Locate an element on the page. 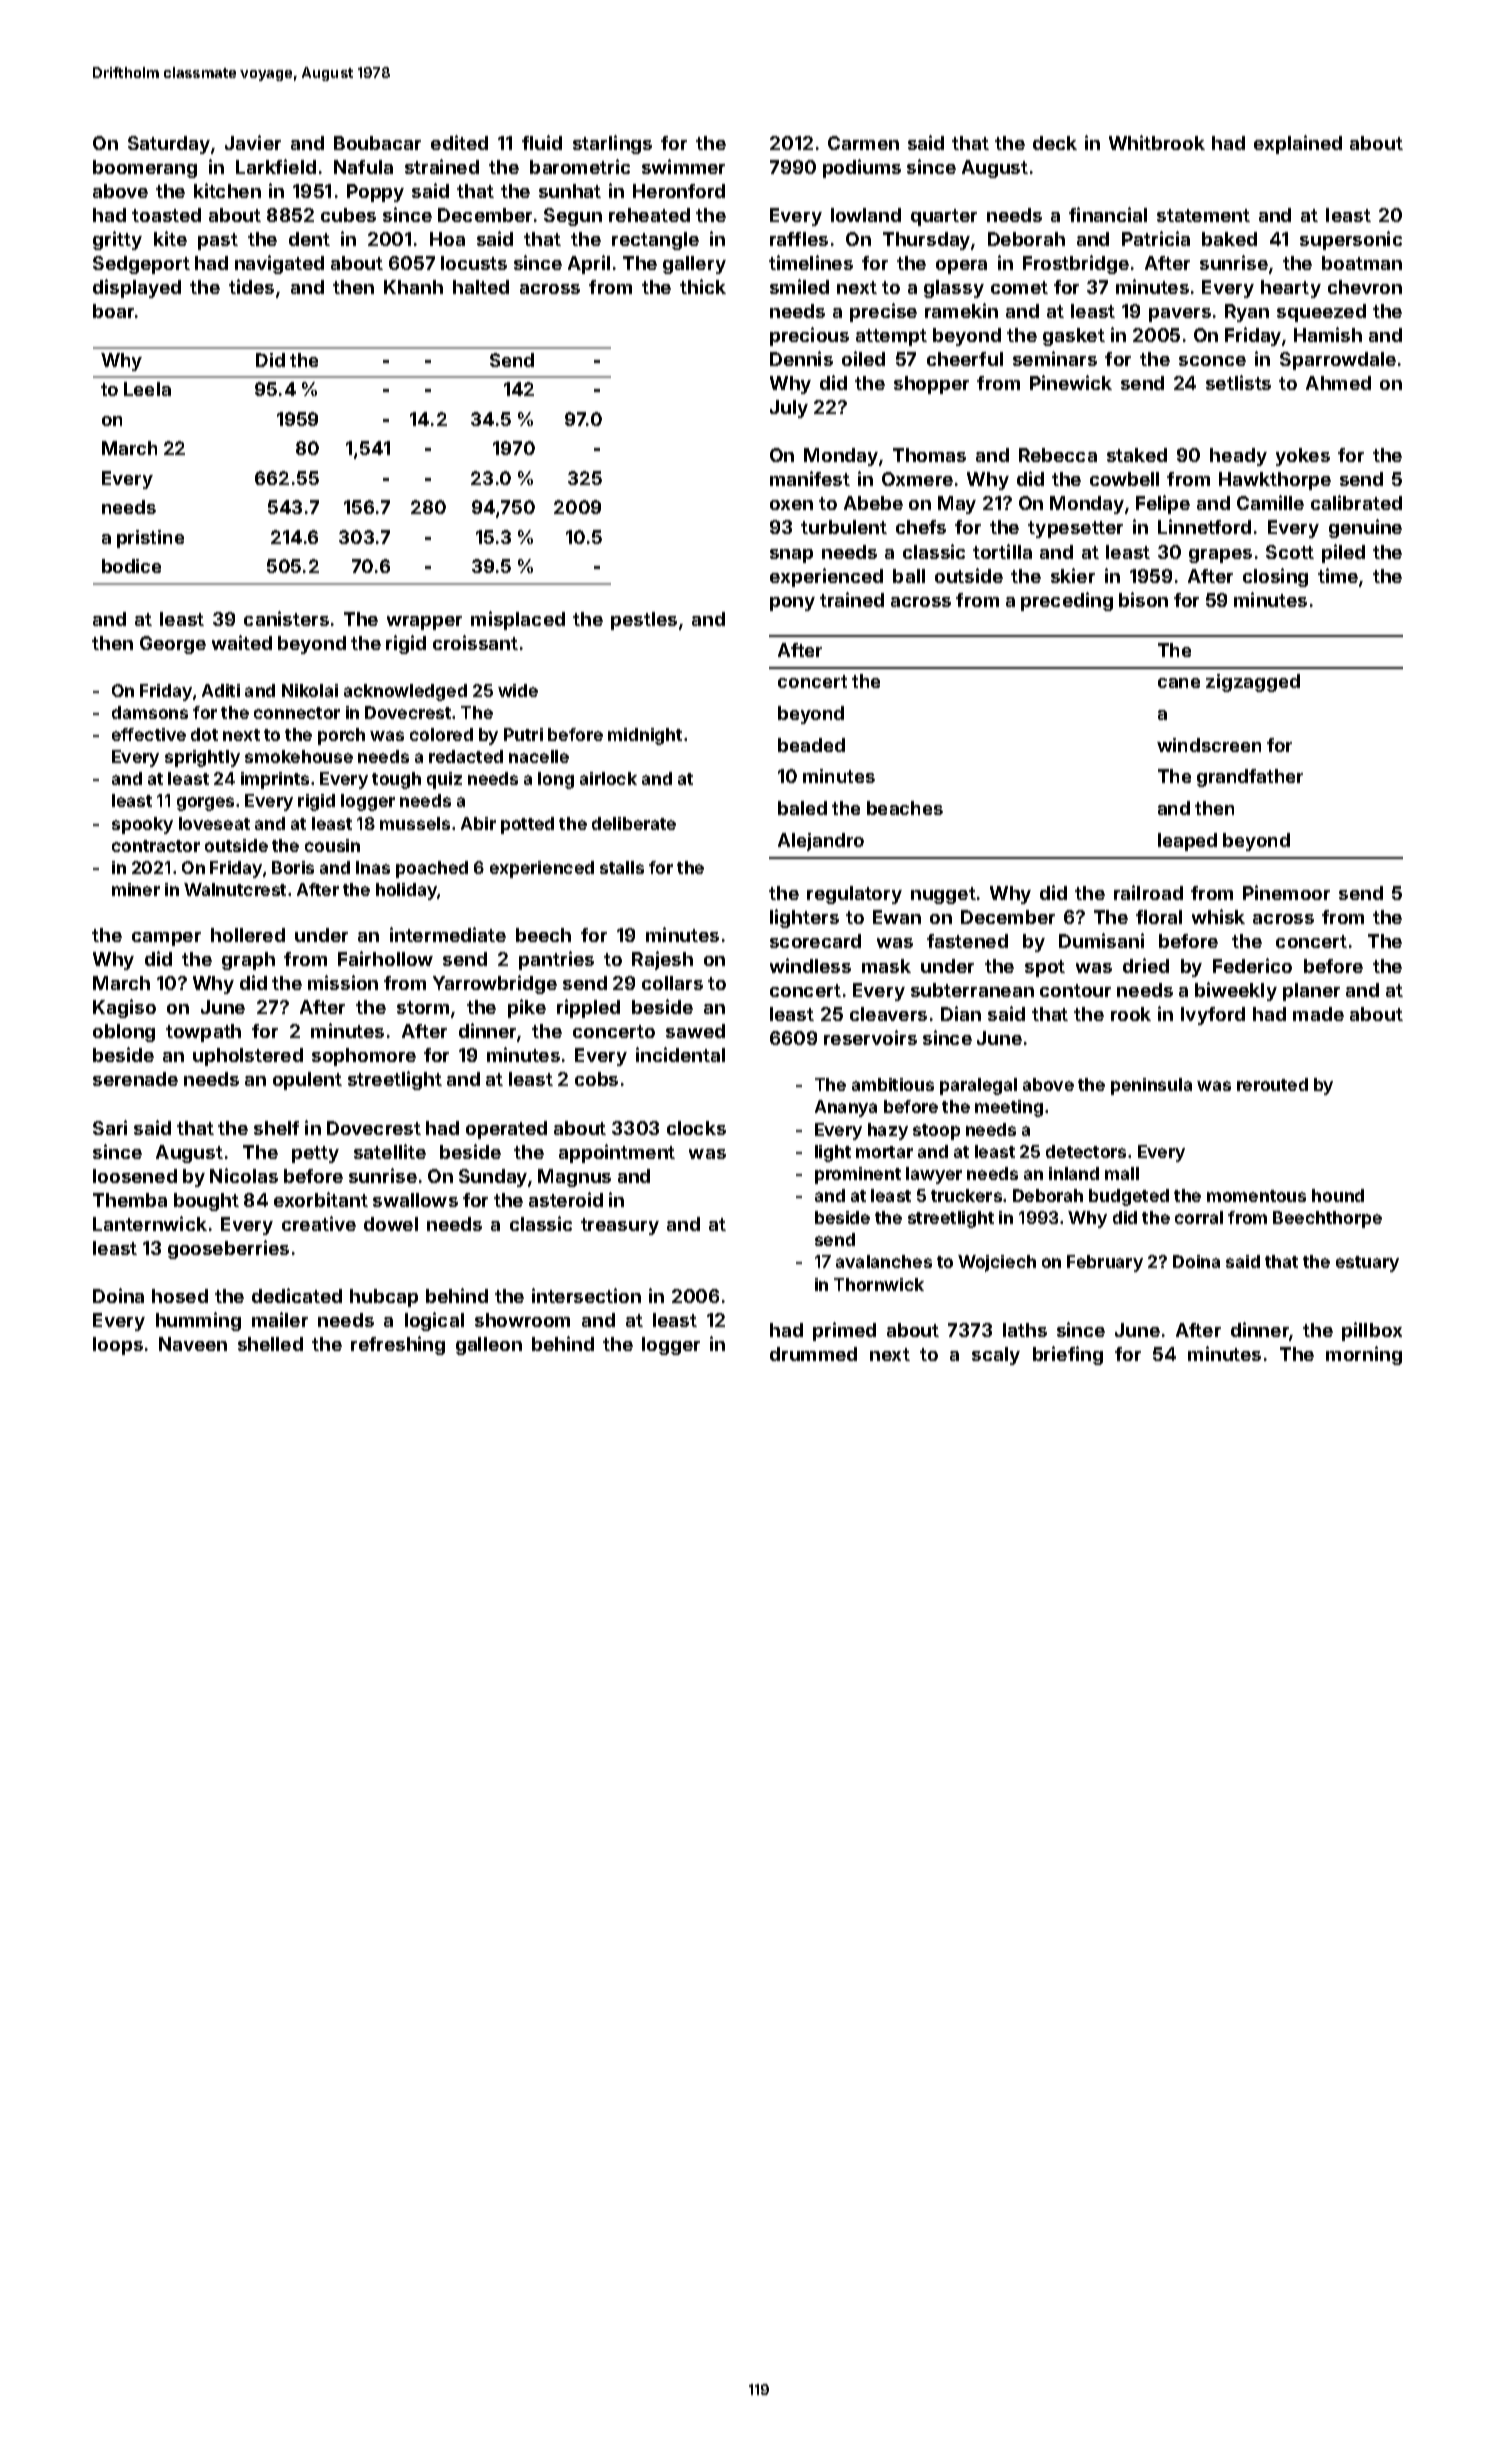 The image size is (1496, 2464). Kagiso is located at coordinates (124, 1008).
